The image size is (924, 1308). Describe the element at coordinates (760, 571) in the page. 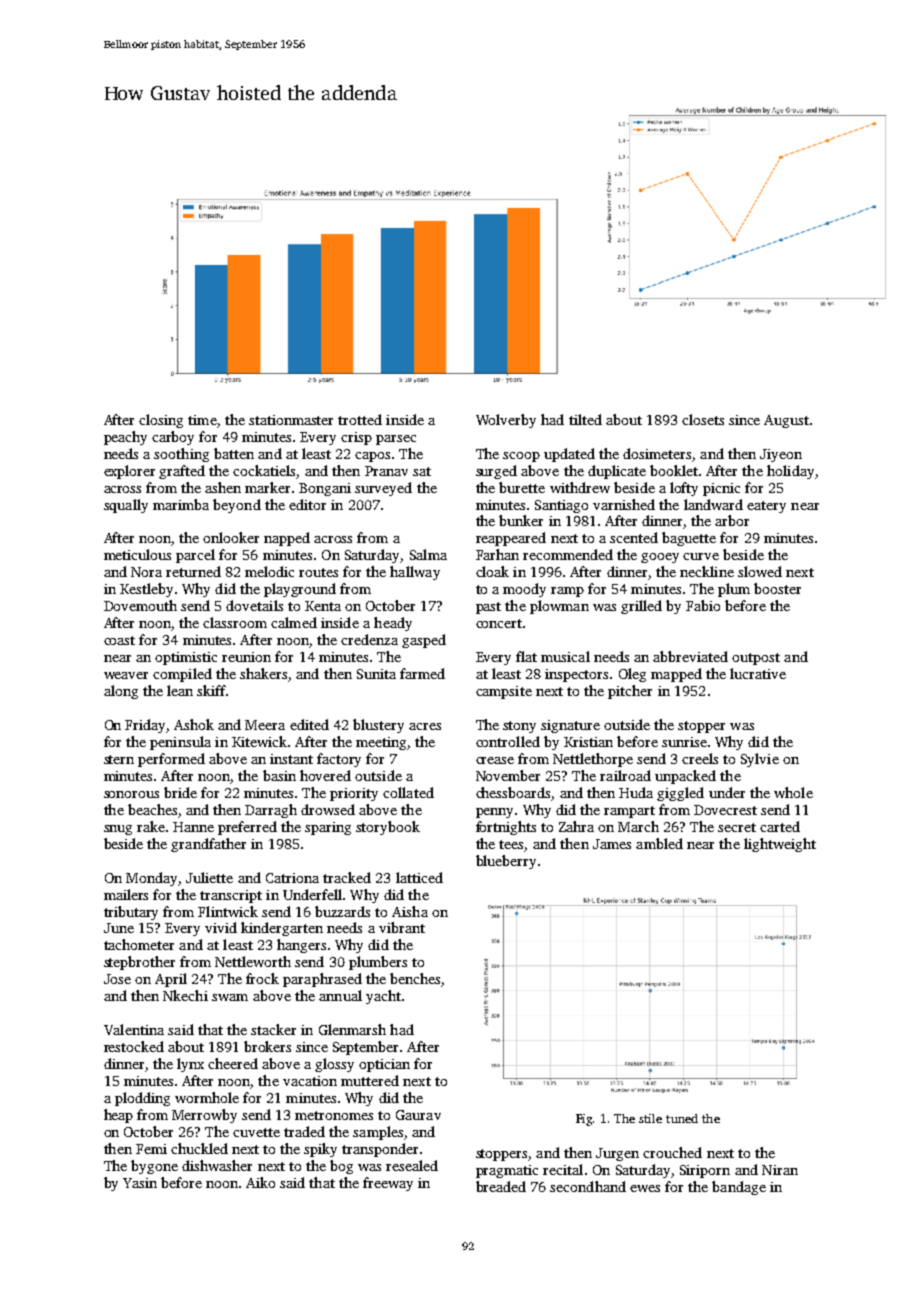

I see `slowed` at that location.
